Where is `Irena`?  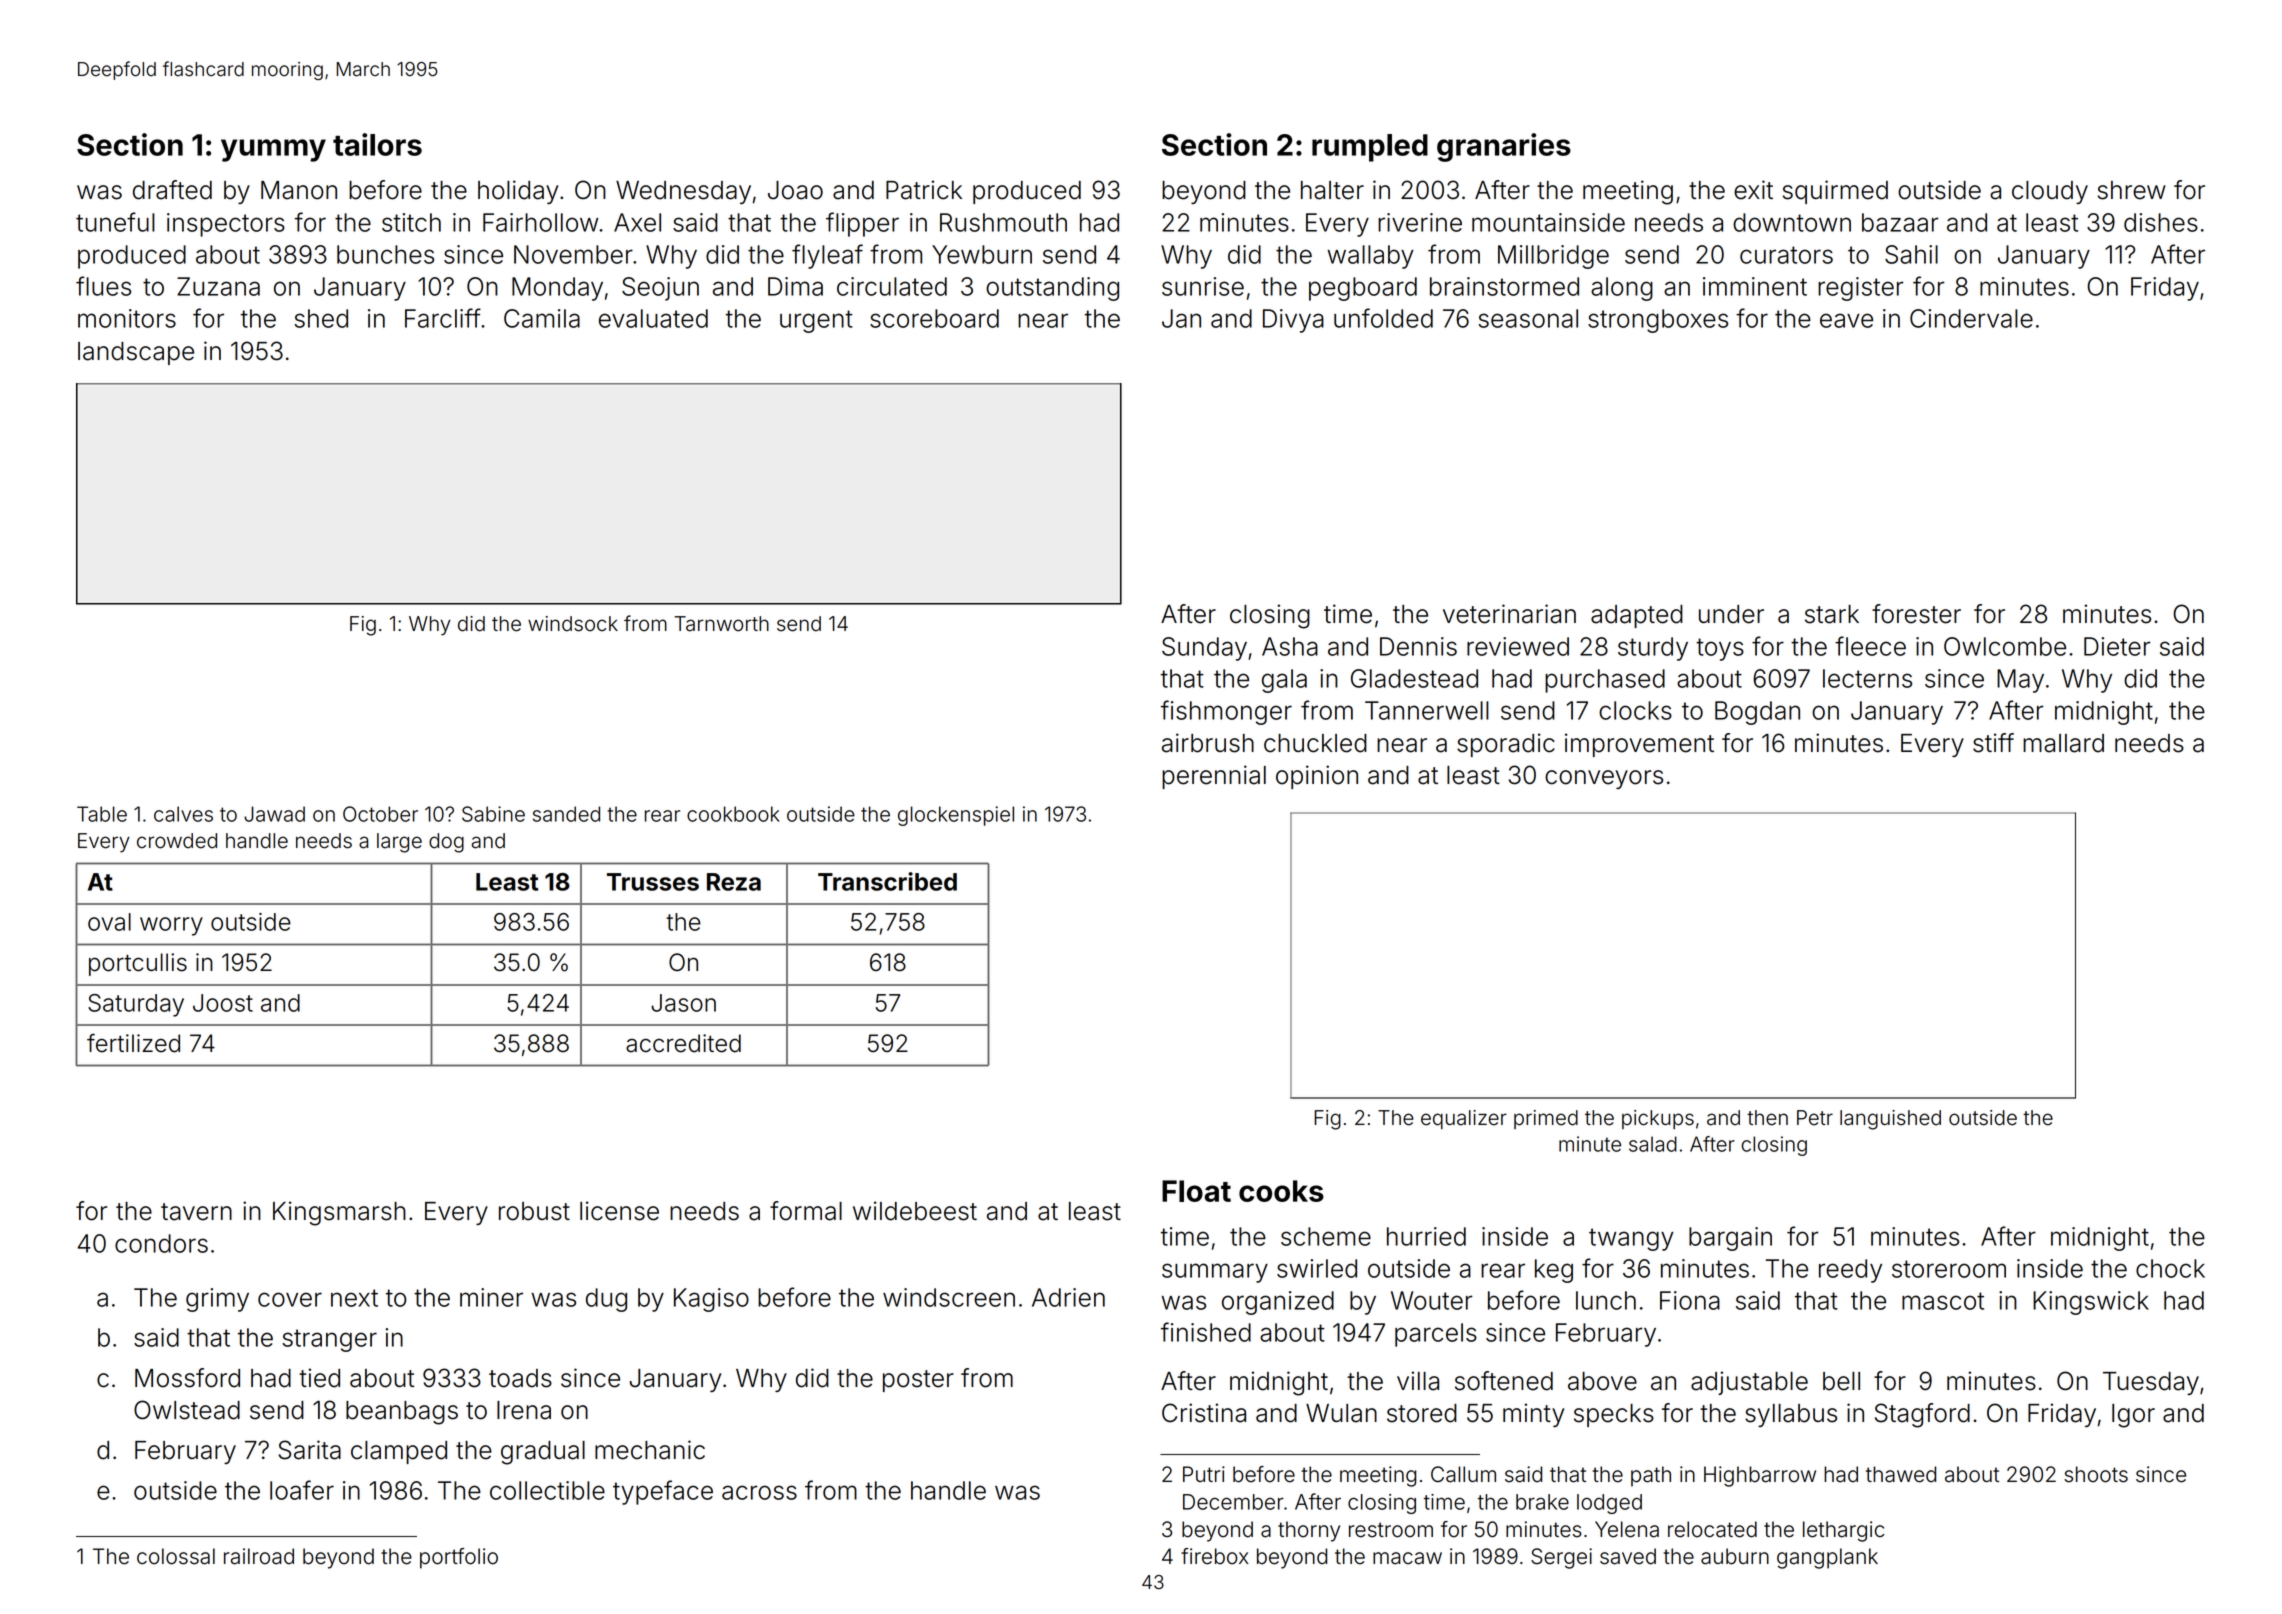 Irena is located at coordinates (524, 1410).
